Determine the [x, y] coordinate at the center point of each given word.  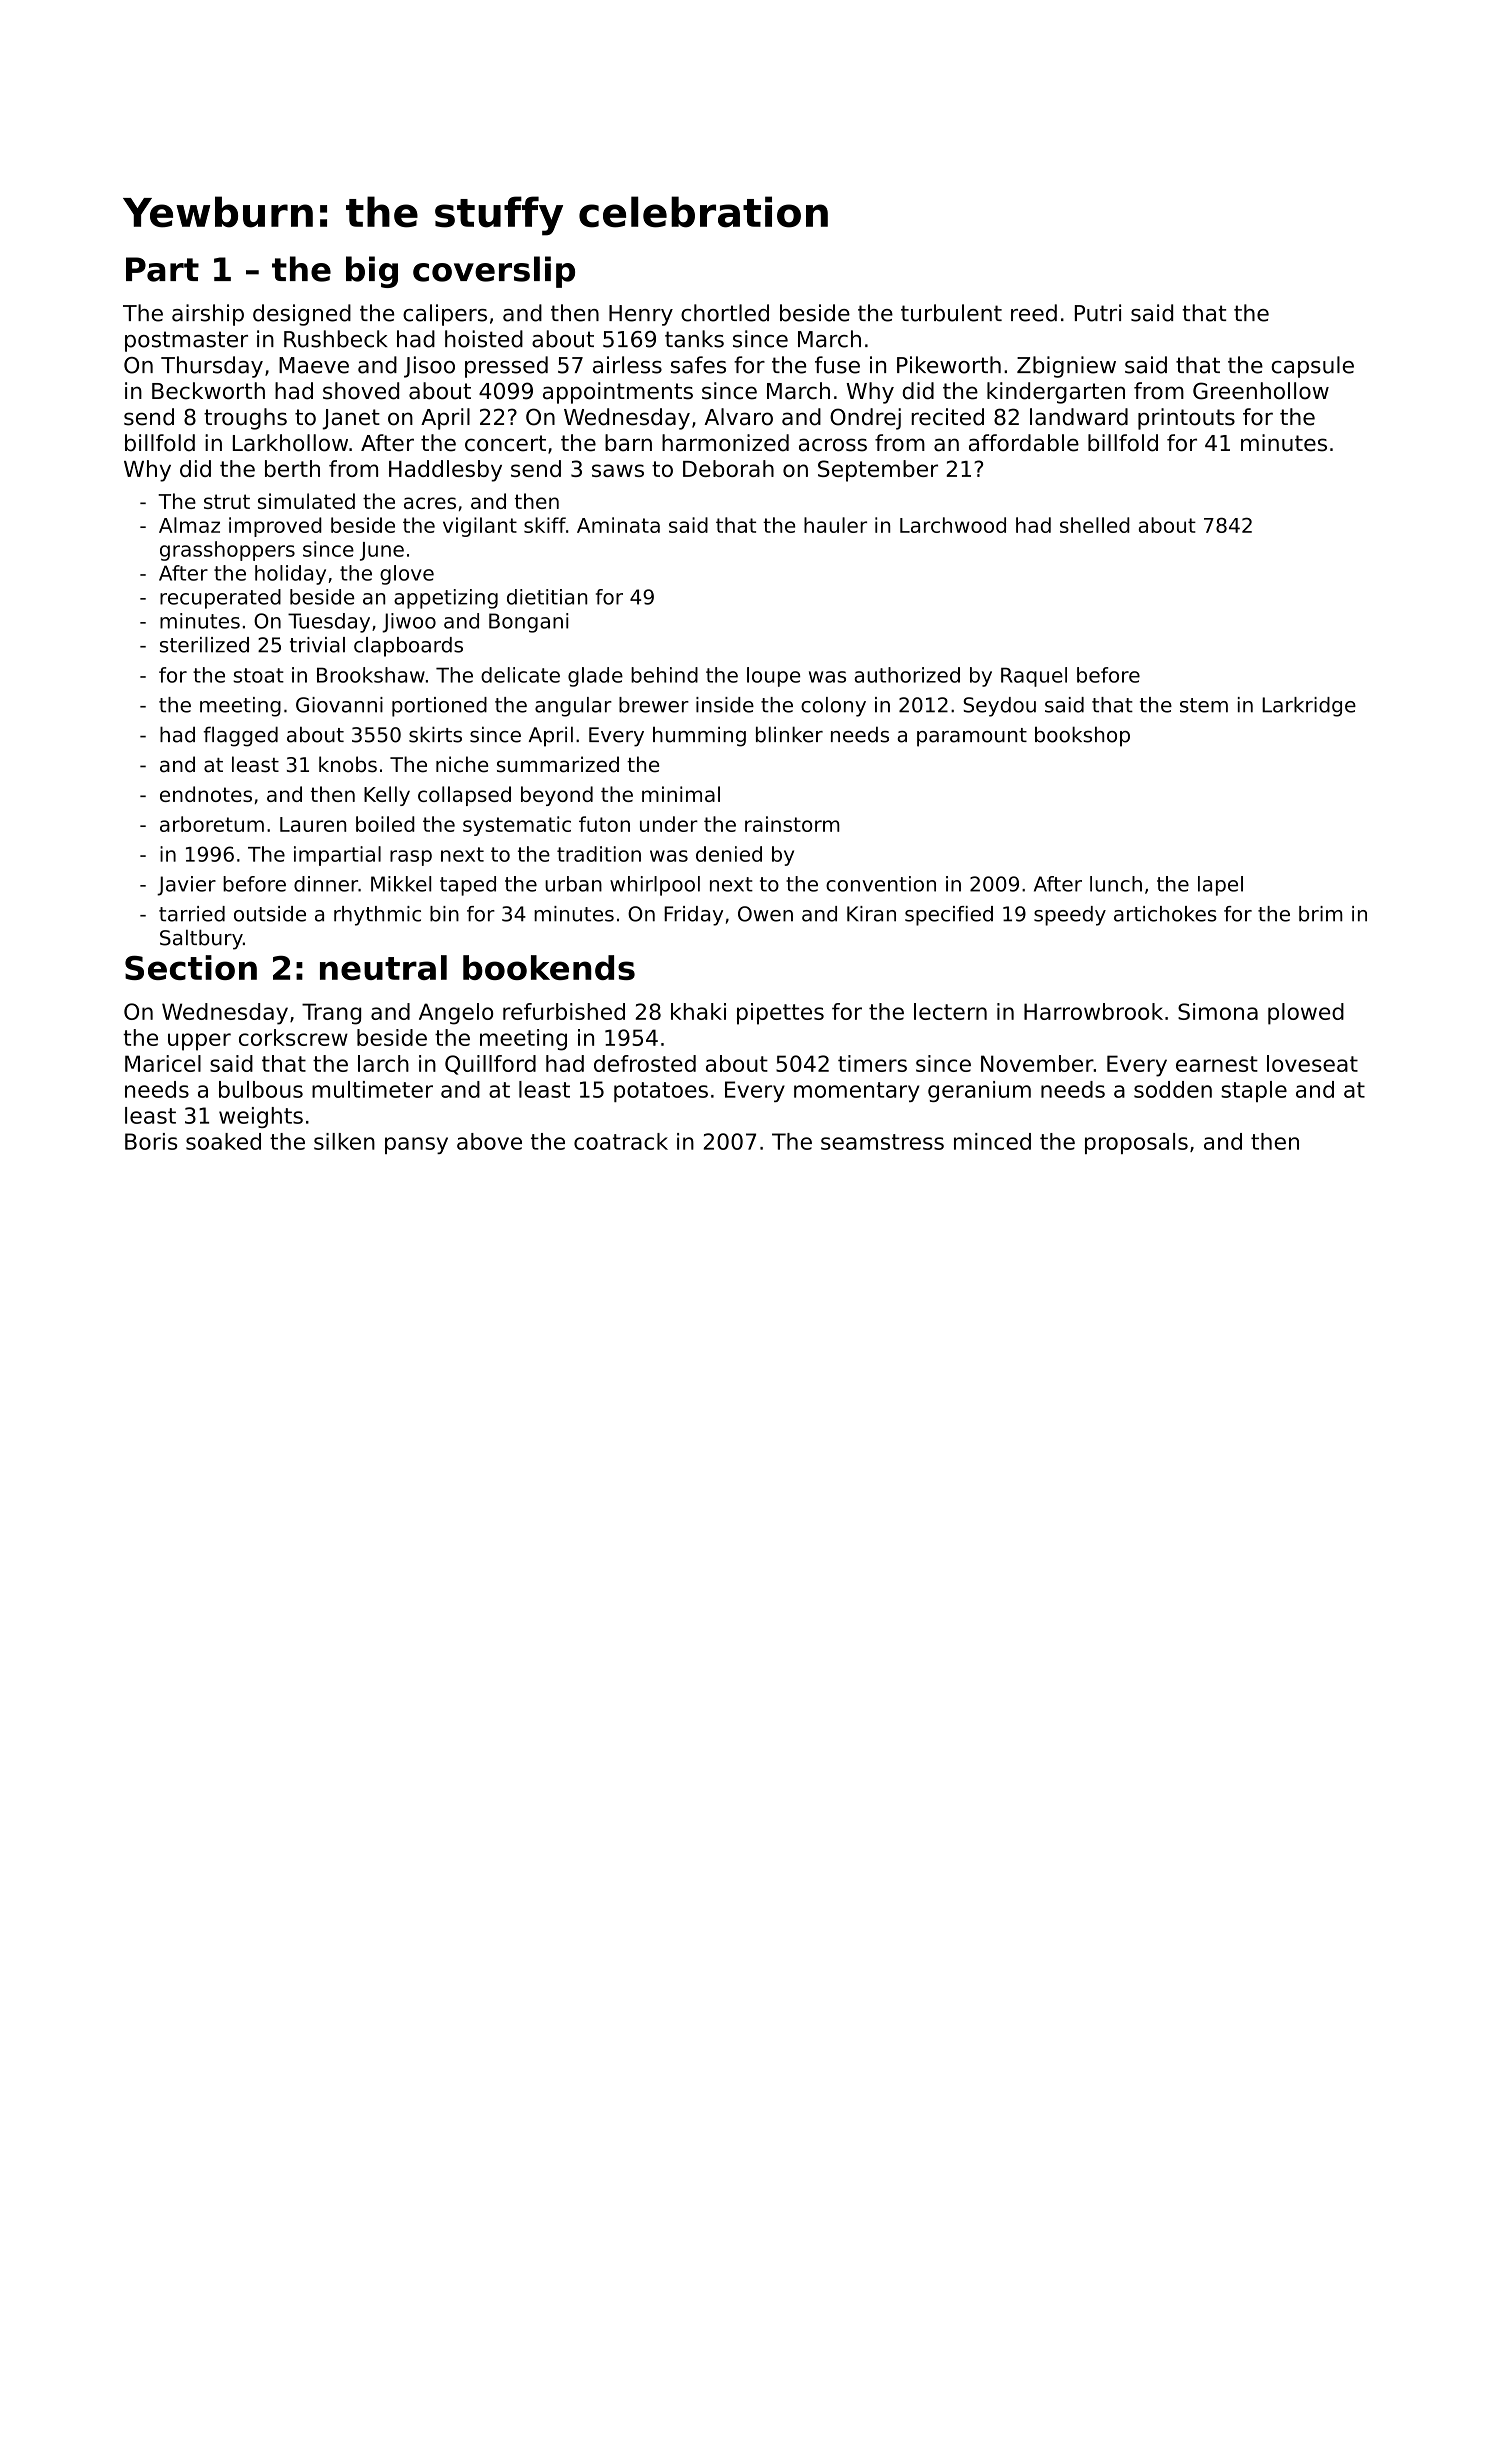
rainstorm [792, 824]
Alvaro [738, 417]
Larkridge [1309, 707]
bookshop [1082, 736]
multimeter [372, 1089]
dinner [326, 884]
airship [208, 315]
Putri [1098, 313]
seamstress [882, 1142]
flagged [240, 736]
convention [881, 884]
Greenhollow [1261, 391]
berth [292, 468]
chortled [725, 313]
